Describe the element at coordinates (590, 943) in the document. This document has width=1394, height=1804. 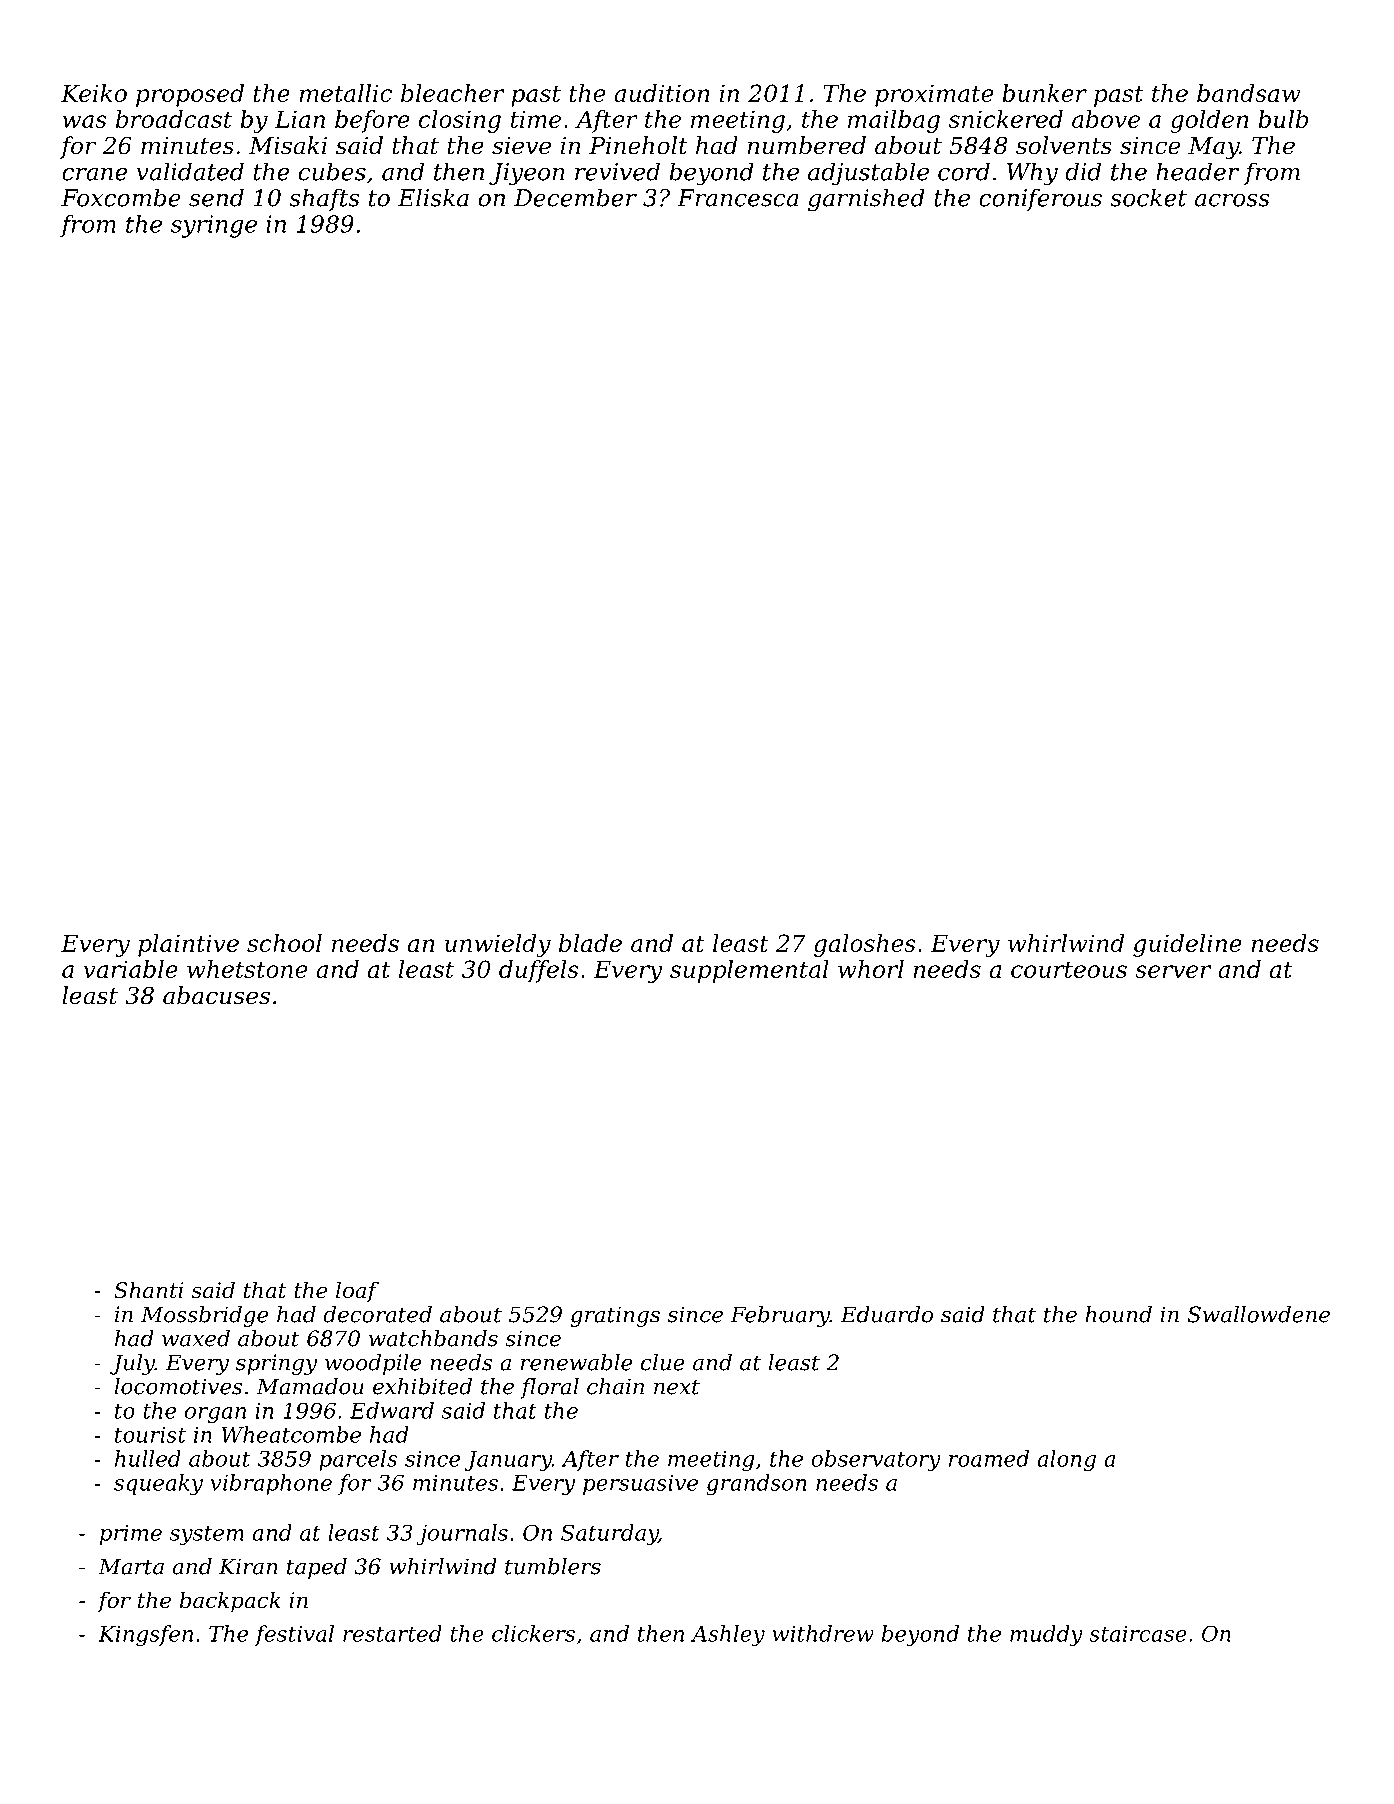
I see `blade` at that location.
